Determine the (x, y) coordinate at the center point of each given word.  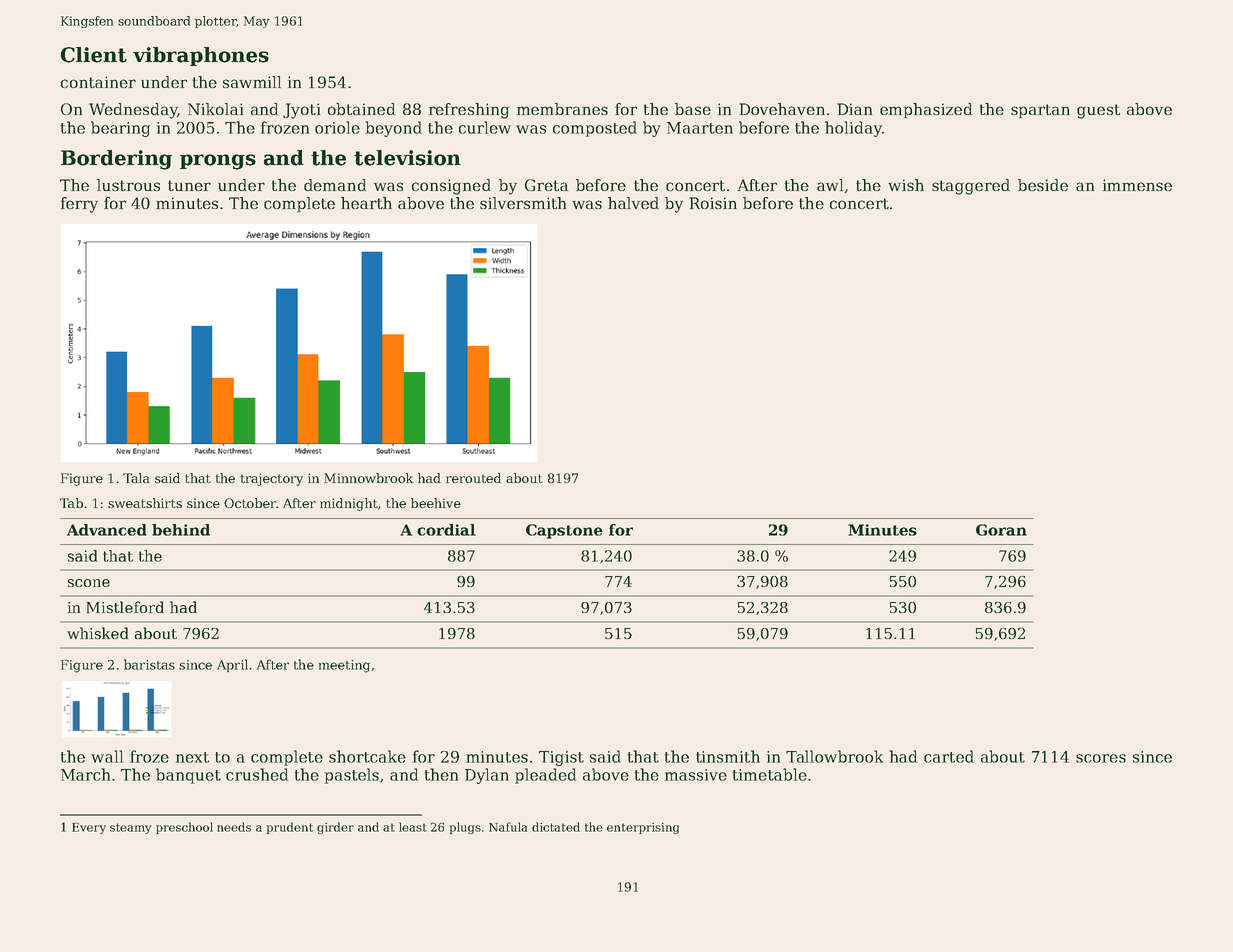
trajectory (272, 479)
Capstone (564, 531)
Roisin (713, 203)
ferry (79, 205)
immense (1137, 185)
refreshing (469, 111)
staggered (971, 187)
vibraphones (201, 56)
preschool (184, 828)
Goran (1001, 530)
